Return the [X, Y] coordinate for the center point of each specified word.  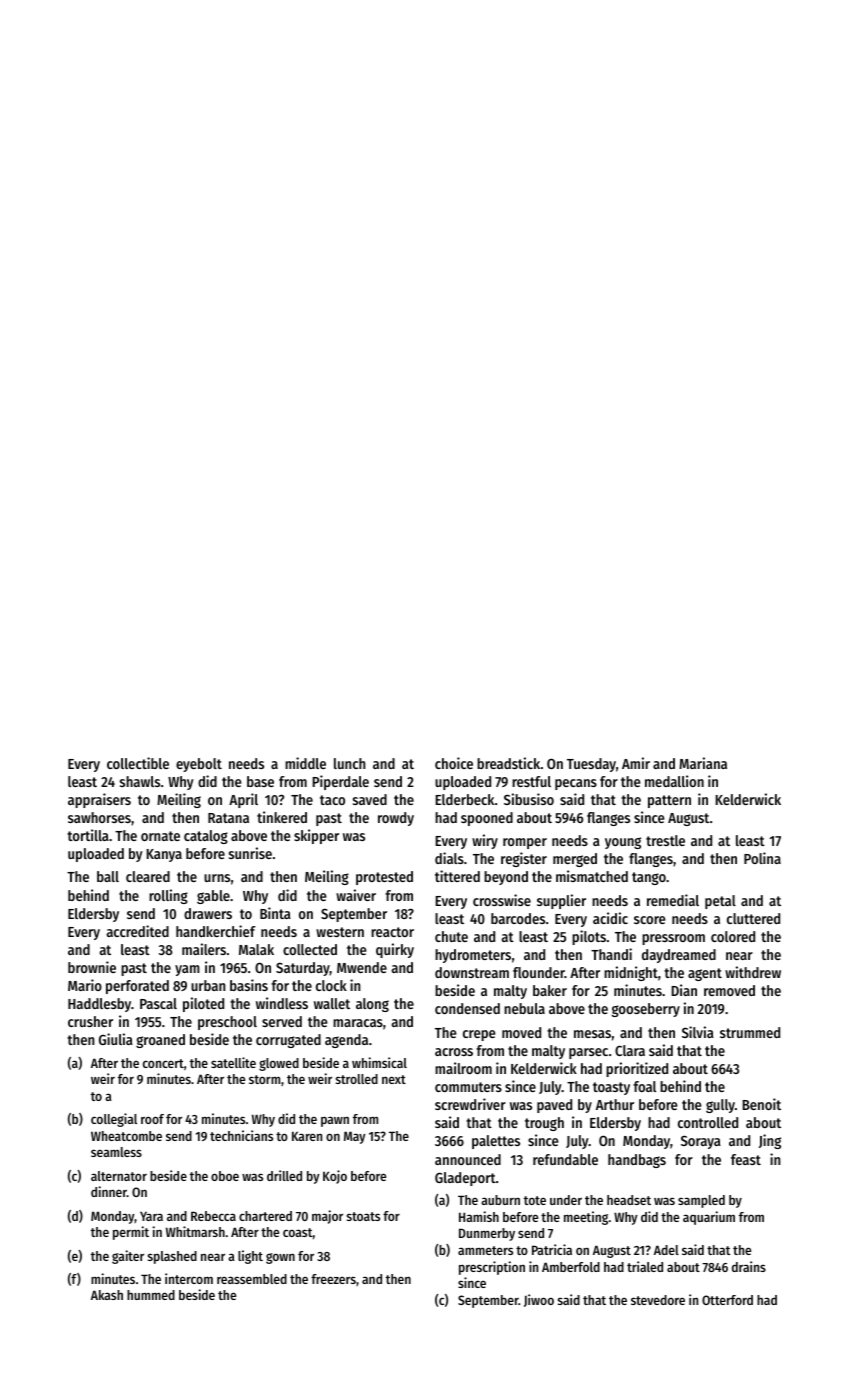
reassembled [252, 1279]
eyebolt [199, 765]
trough [544, 1124]
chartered [265, 1216]
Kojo [335, 1177]
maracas [358, 1023]
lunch [350, 763]
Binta [275, 913]
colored [733, 936]
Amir [636, 763]
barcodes [518, 918]
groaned [160, 1041]
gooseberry [646, 1010]
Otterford [727, 1300]
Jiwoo [539, 1300]
